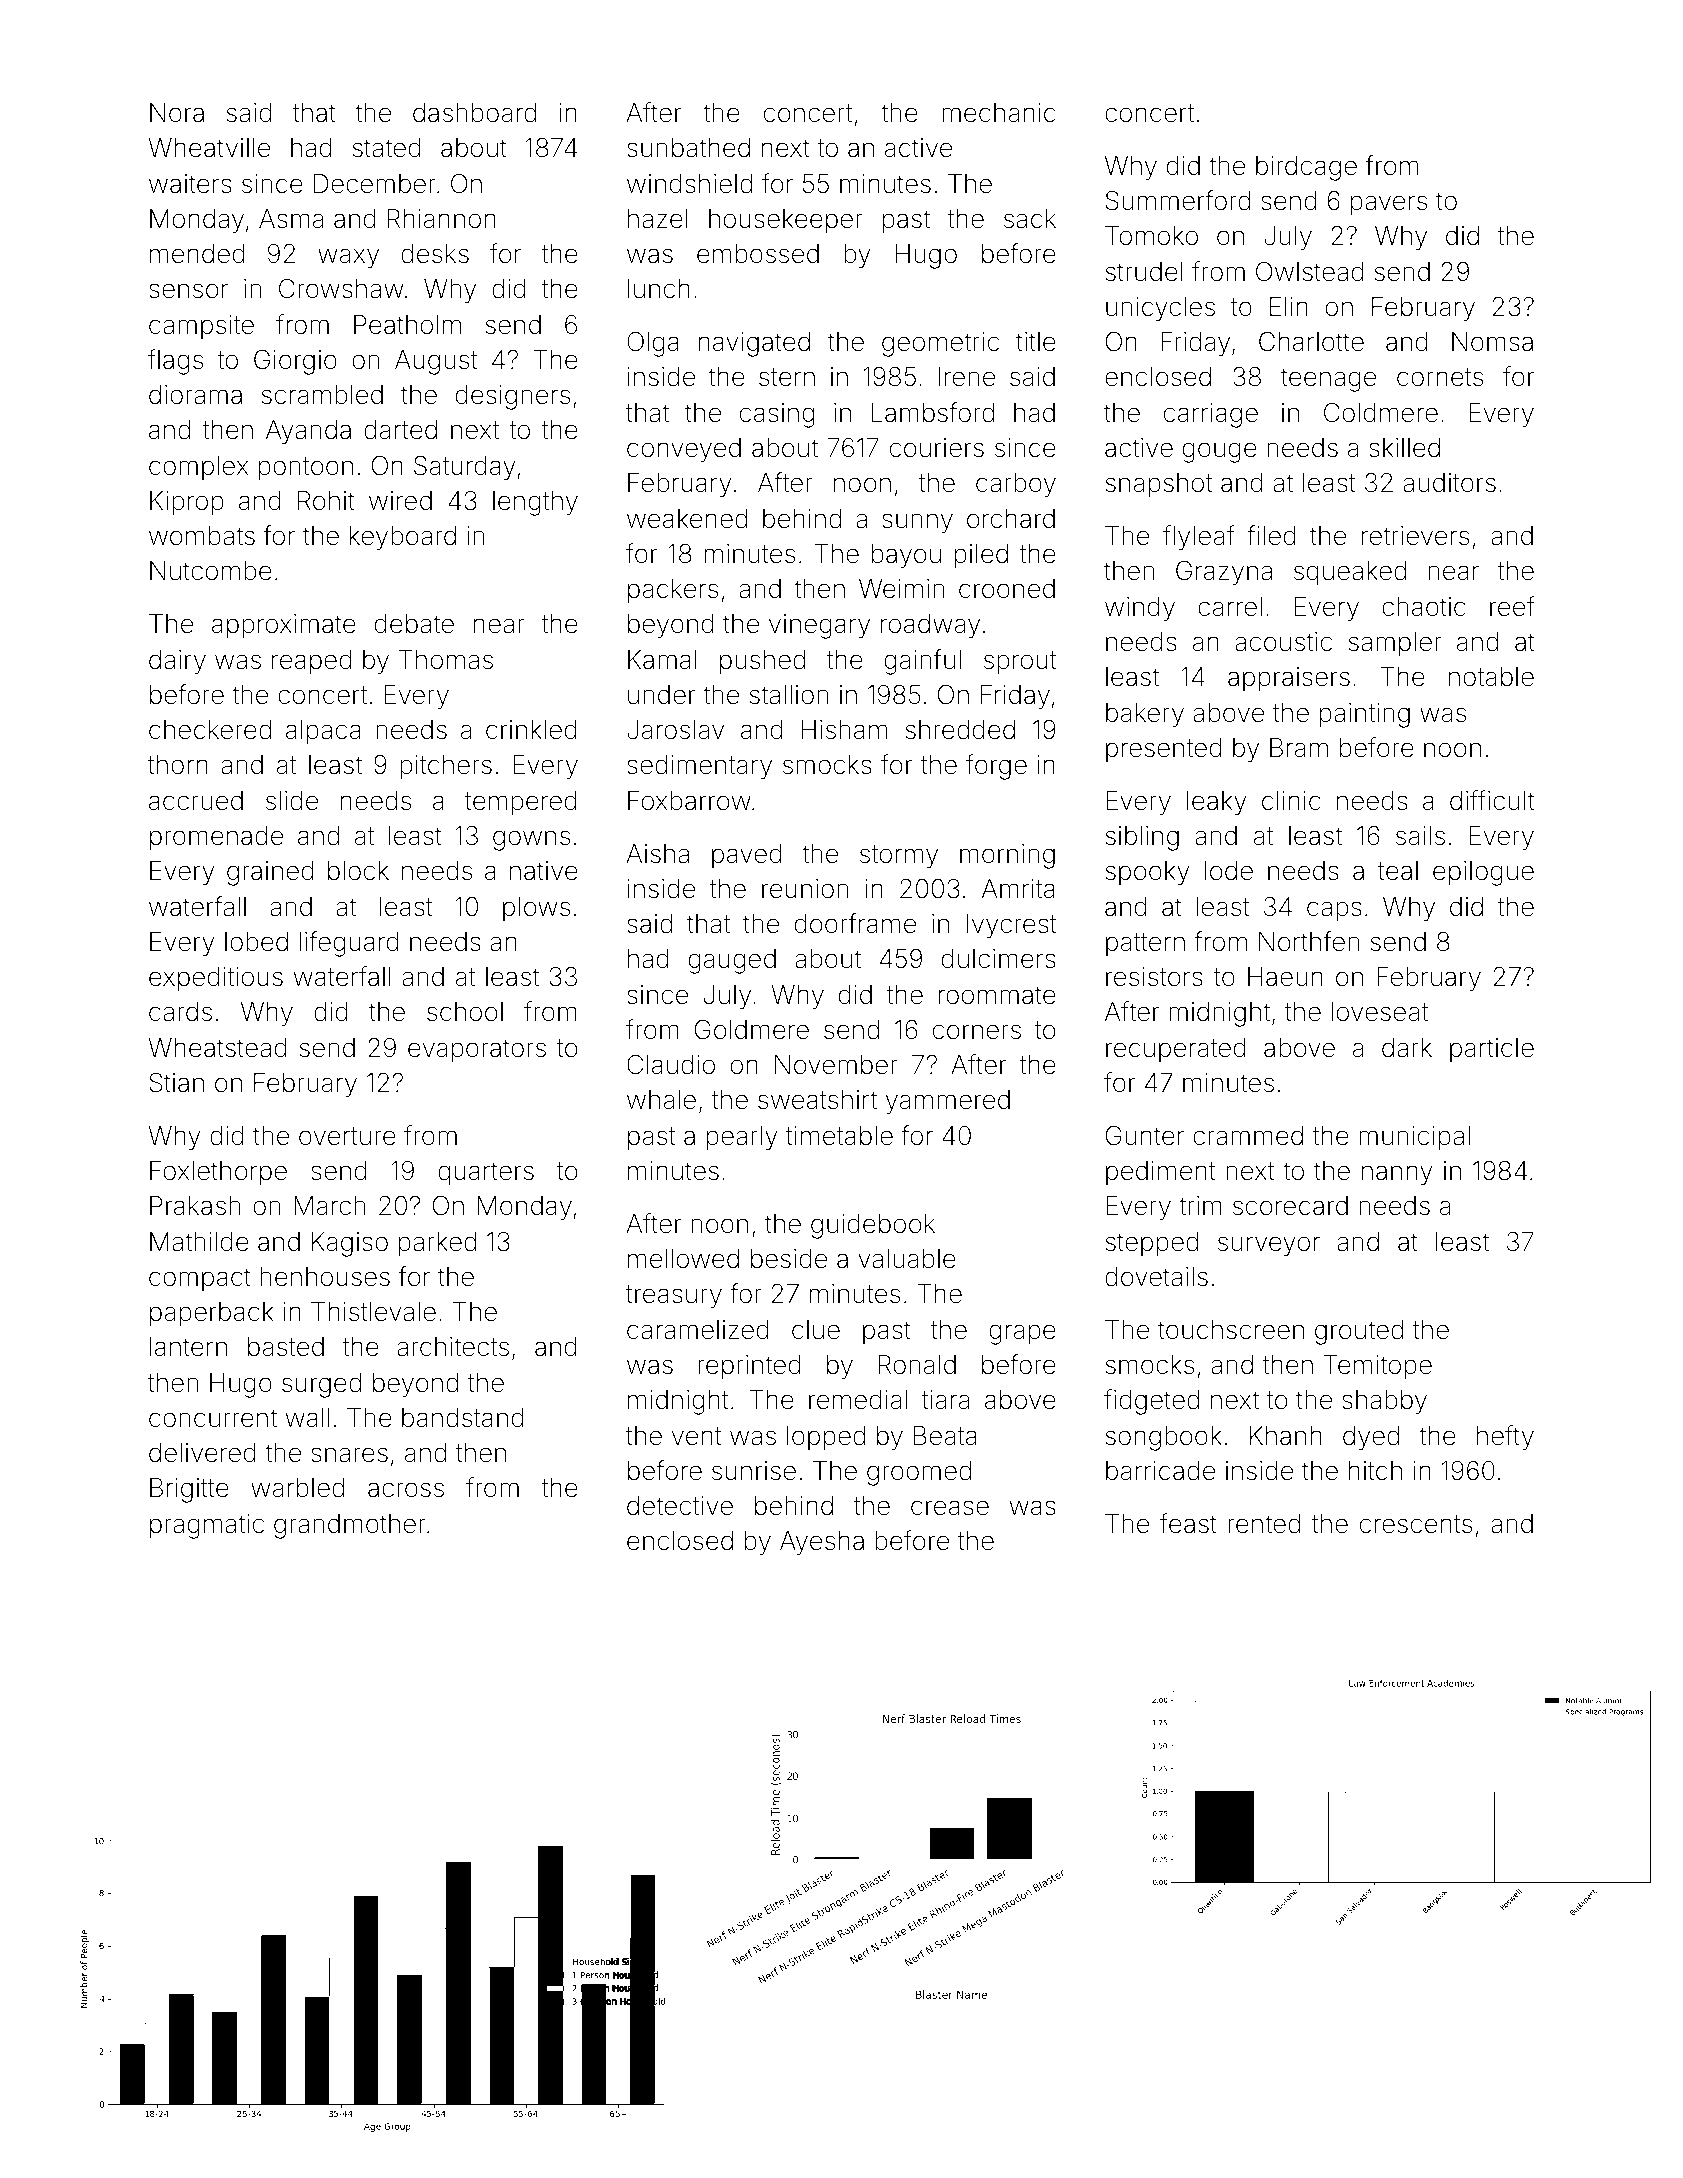  What do you see at coordinates (350, 1526) in the screenshot?
I see `grandmother` at bounding box center [350, 1526].
